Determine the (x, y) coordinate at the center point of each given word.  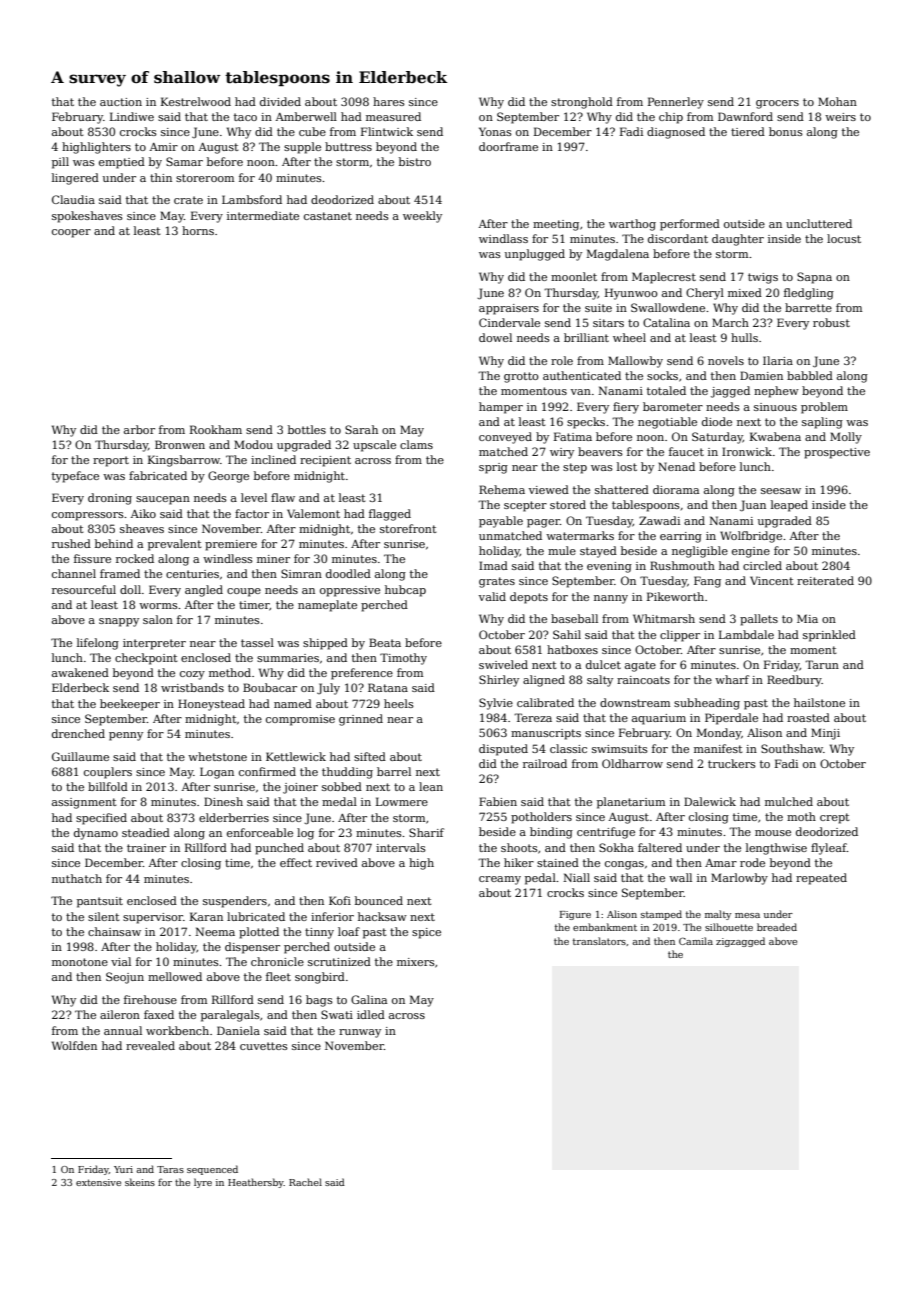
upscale (374, 446)
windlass (503, 238)
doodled (348, 573)
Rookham (216, 429)
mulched (789, 801)
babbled (810, 375)
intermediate (263, 215)
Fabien (498, 801)
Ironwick (747, 451)
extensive (98, 1182)
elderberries (234, 817)
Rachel (305, 1182)
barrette (808, 307)
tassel (257, 642)
